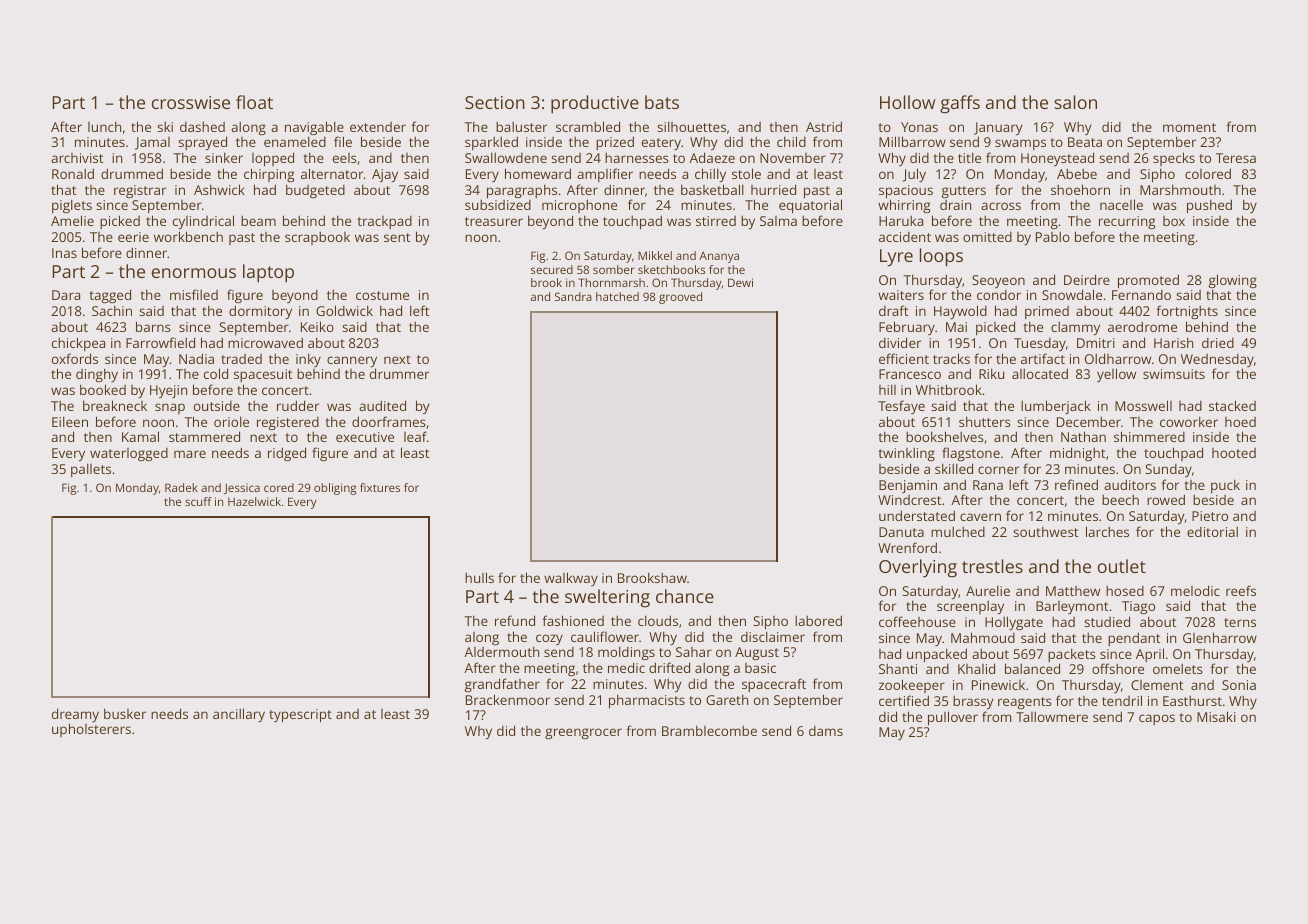  What do you see at coordinates (1085, 142) in the document?
I see `Beata` at bounding box center [1085, 142].
